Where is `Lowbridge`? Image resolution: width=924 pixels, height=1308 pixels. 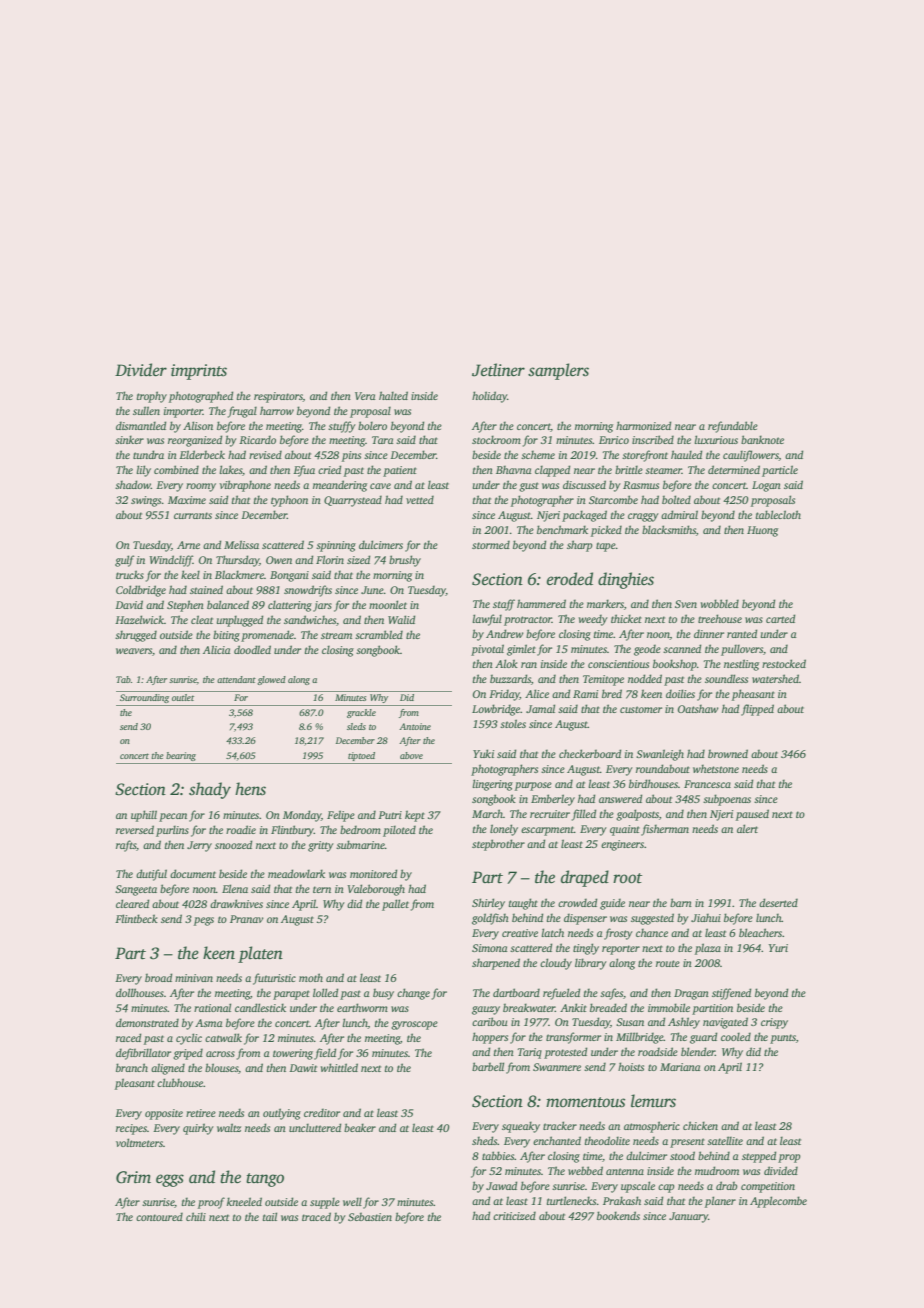 Lowbridge is located at coordinates (496, 710).
